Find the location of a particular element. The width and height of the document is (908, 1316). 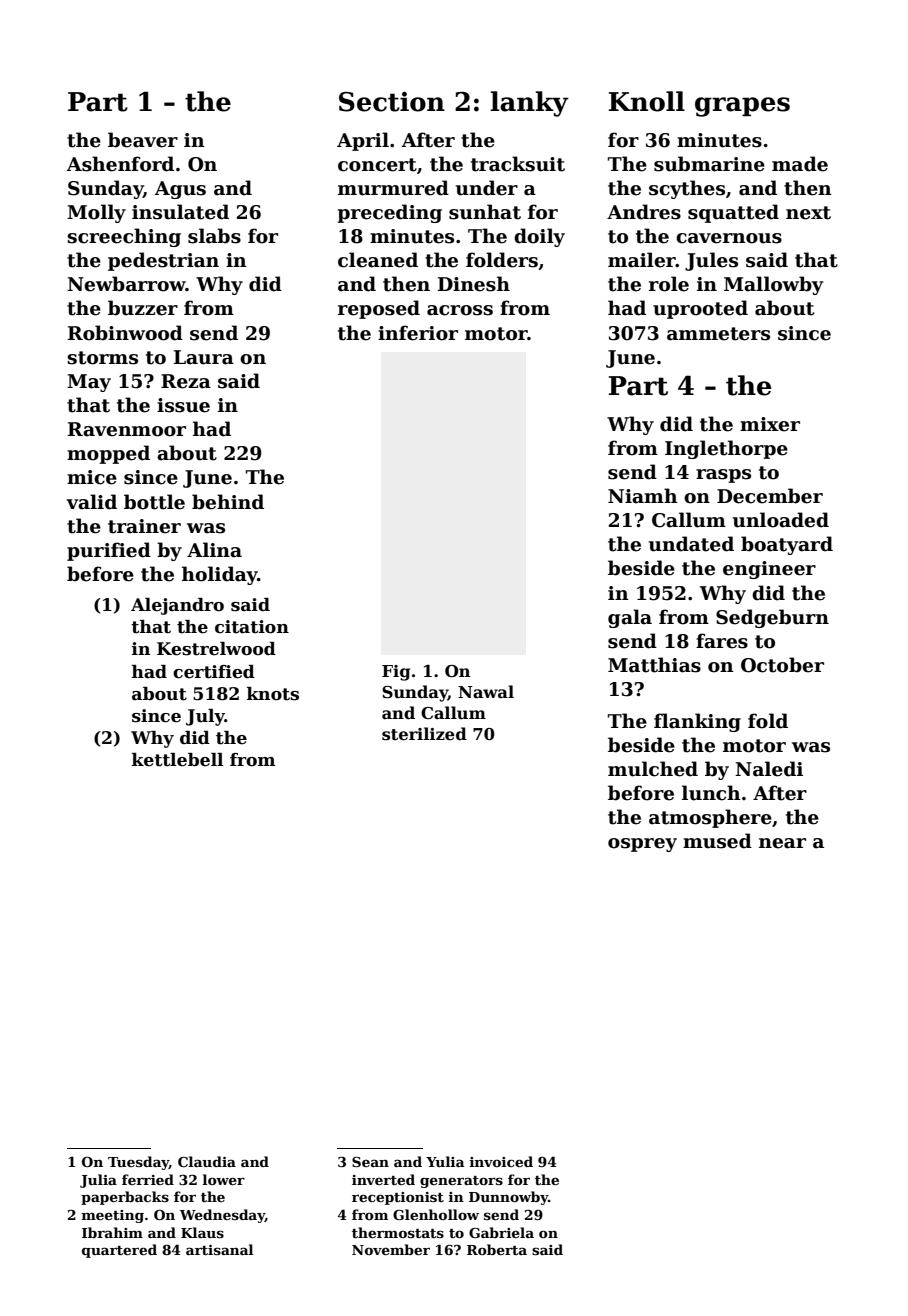

preceding is located at coordinates (389, 213).
